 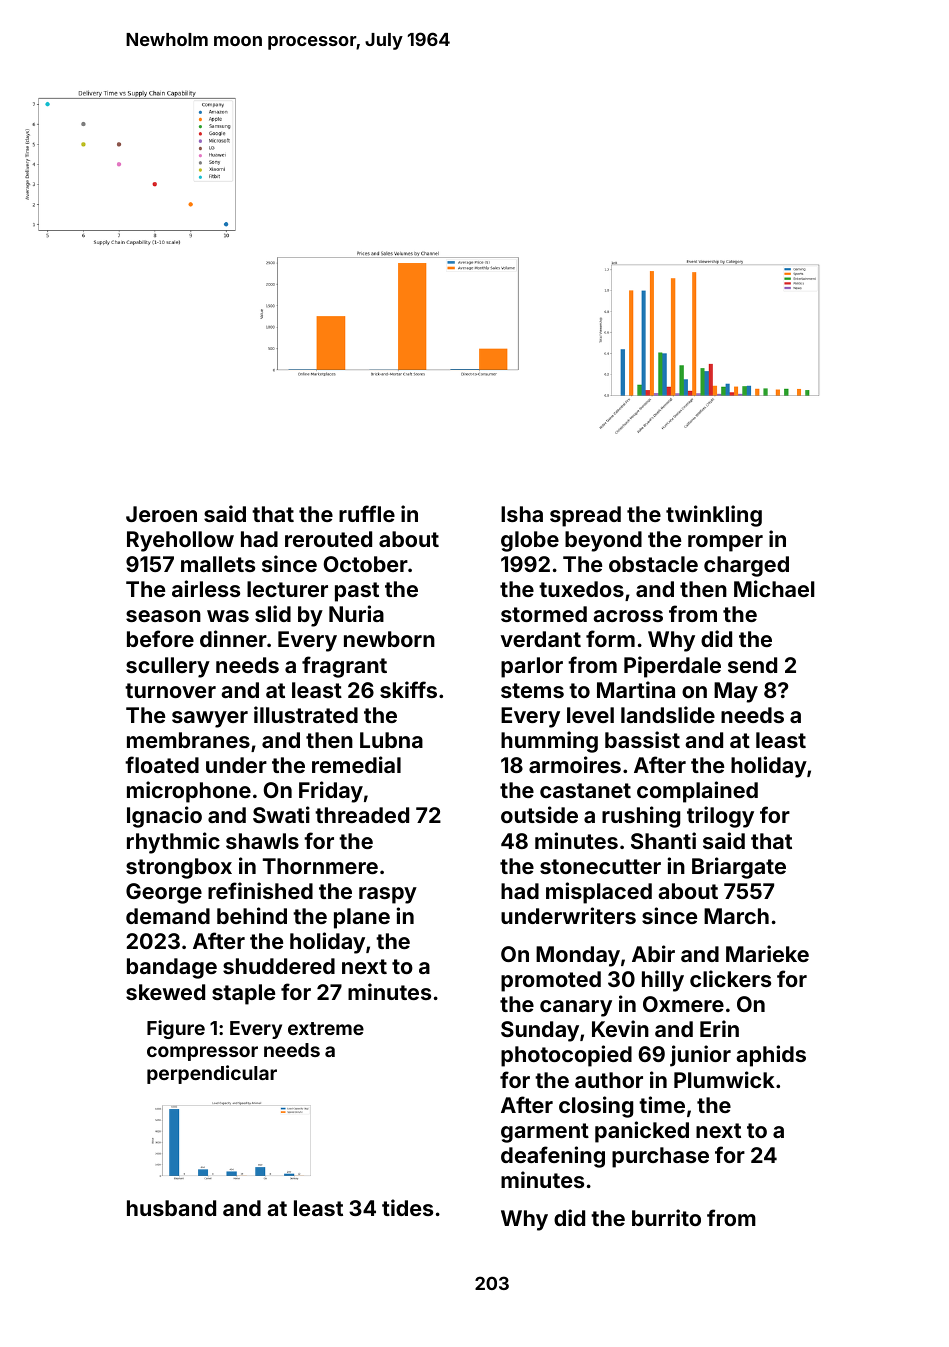 What do you see at coordinates (697, 792) in the screenshot?
I see `complained` at bounding box center [697, 792].
